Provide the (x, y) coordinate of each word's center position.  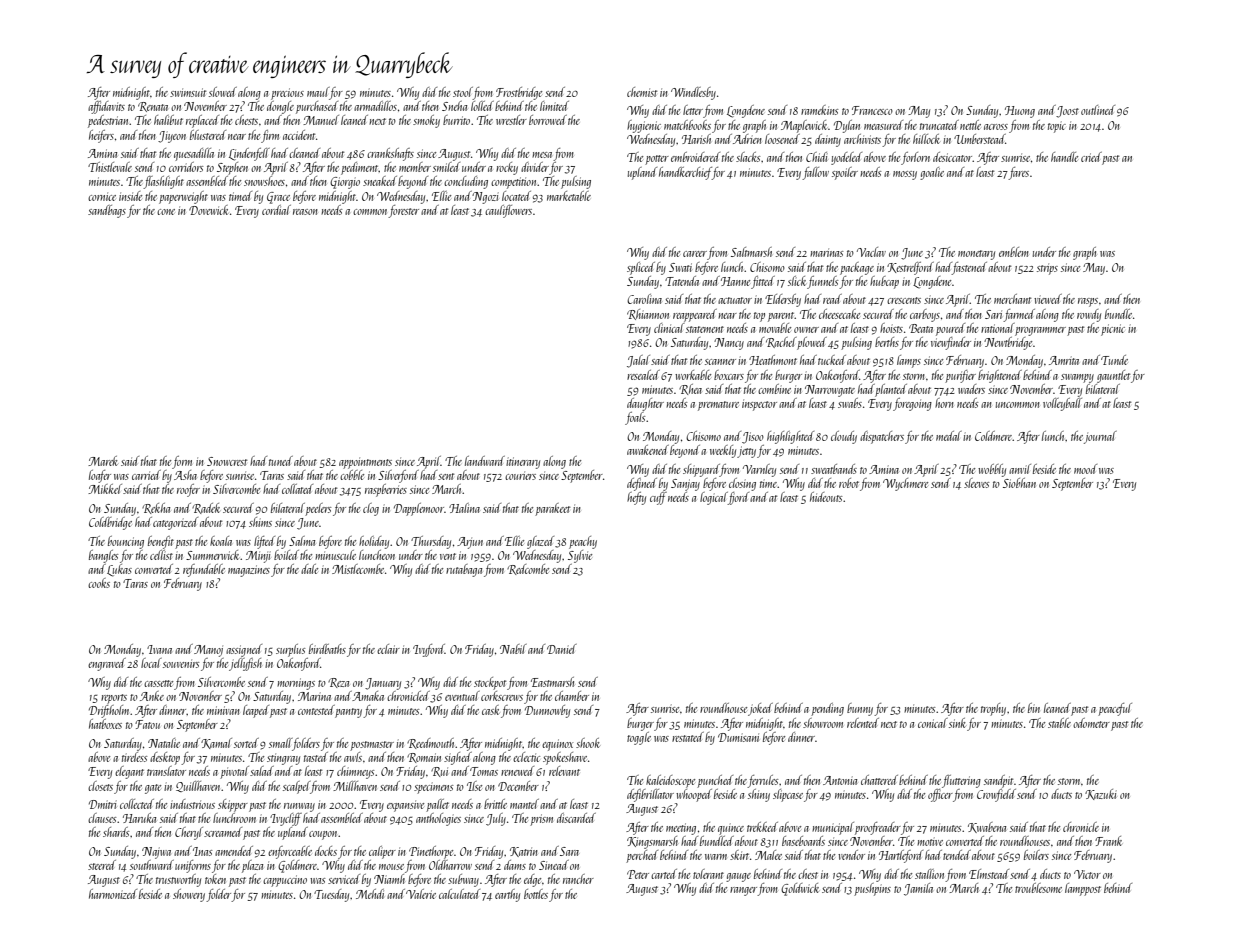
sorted (246, 743)
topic (1057, 127)
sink (957, 723)
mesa (542, 155)
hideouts (826, 497)
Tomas (484, 771)
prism (541, 820)
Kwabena (987, 827)
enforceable (290, 852)
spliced (641, 268)
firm (270, 136)
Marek (103, 461)
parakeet (552, 509)
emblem (1014, 252)
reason (305, 212)
